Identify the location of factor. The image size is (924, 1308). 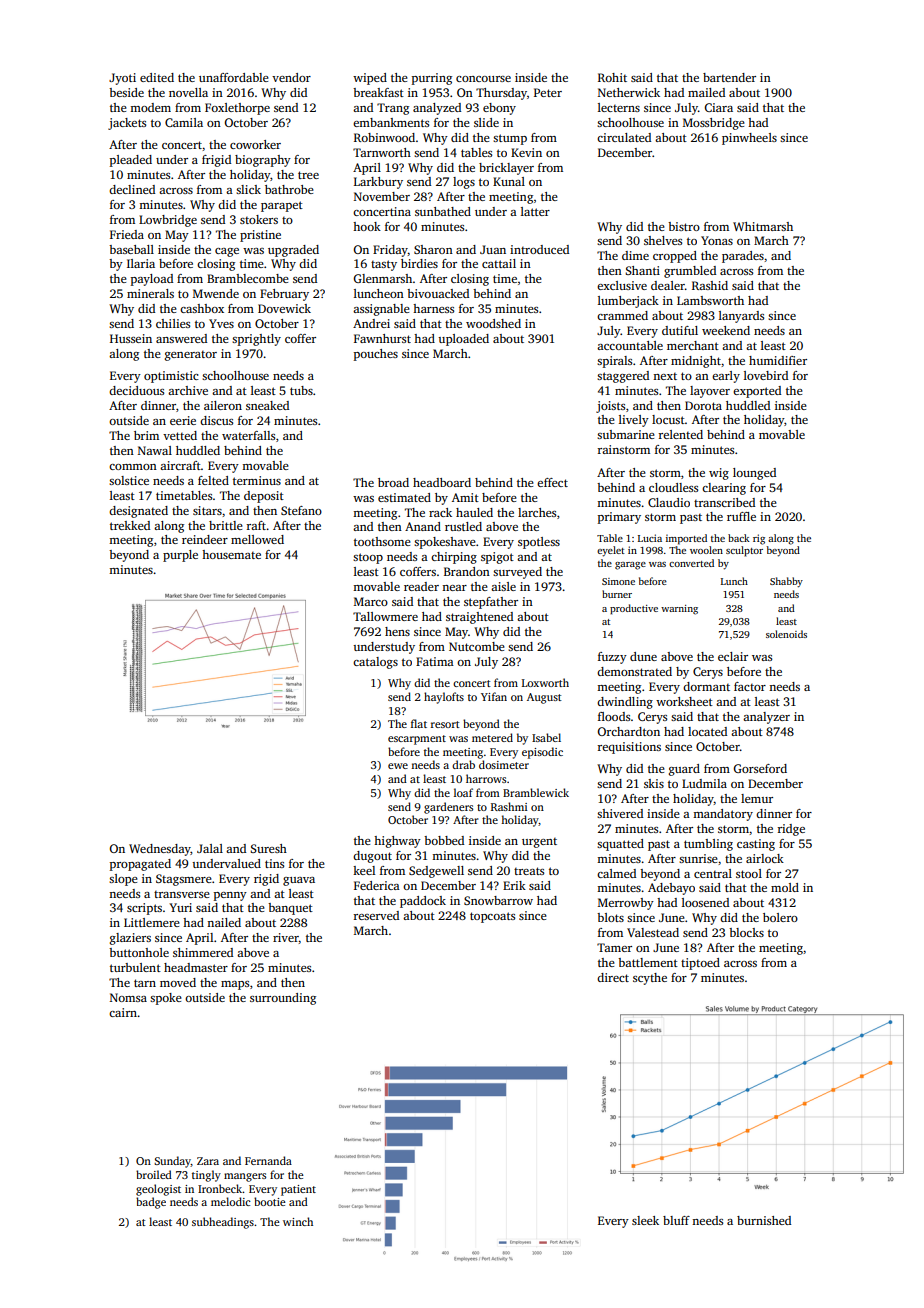
(750, 686).
